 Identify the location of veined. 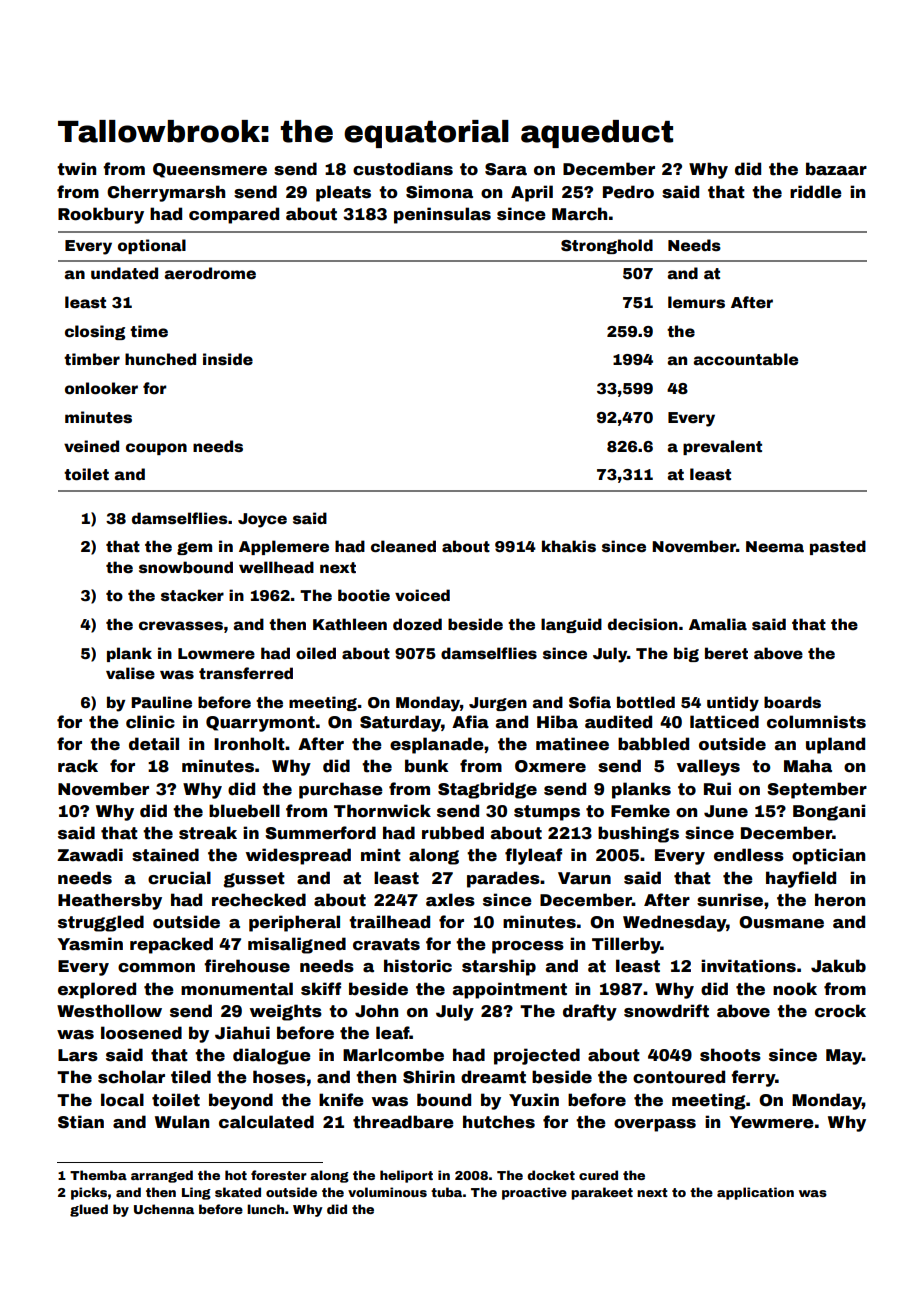
(91, 446).
